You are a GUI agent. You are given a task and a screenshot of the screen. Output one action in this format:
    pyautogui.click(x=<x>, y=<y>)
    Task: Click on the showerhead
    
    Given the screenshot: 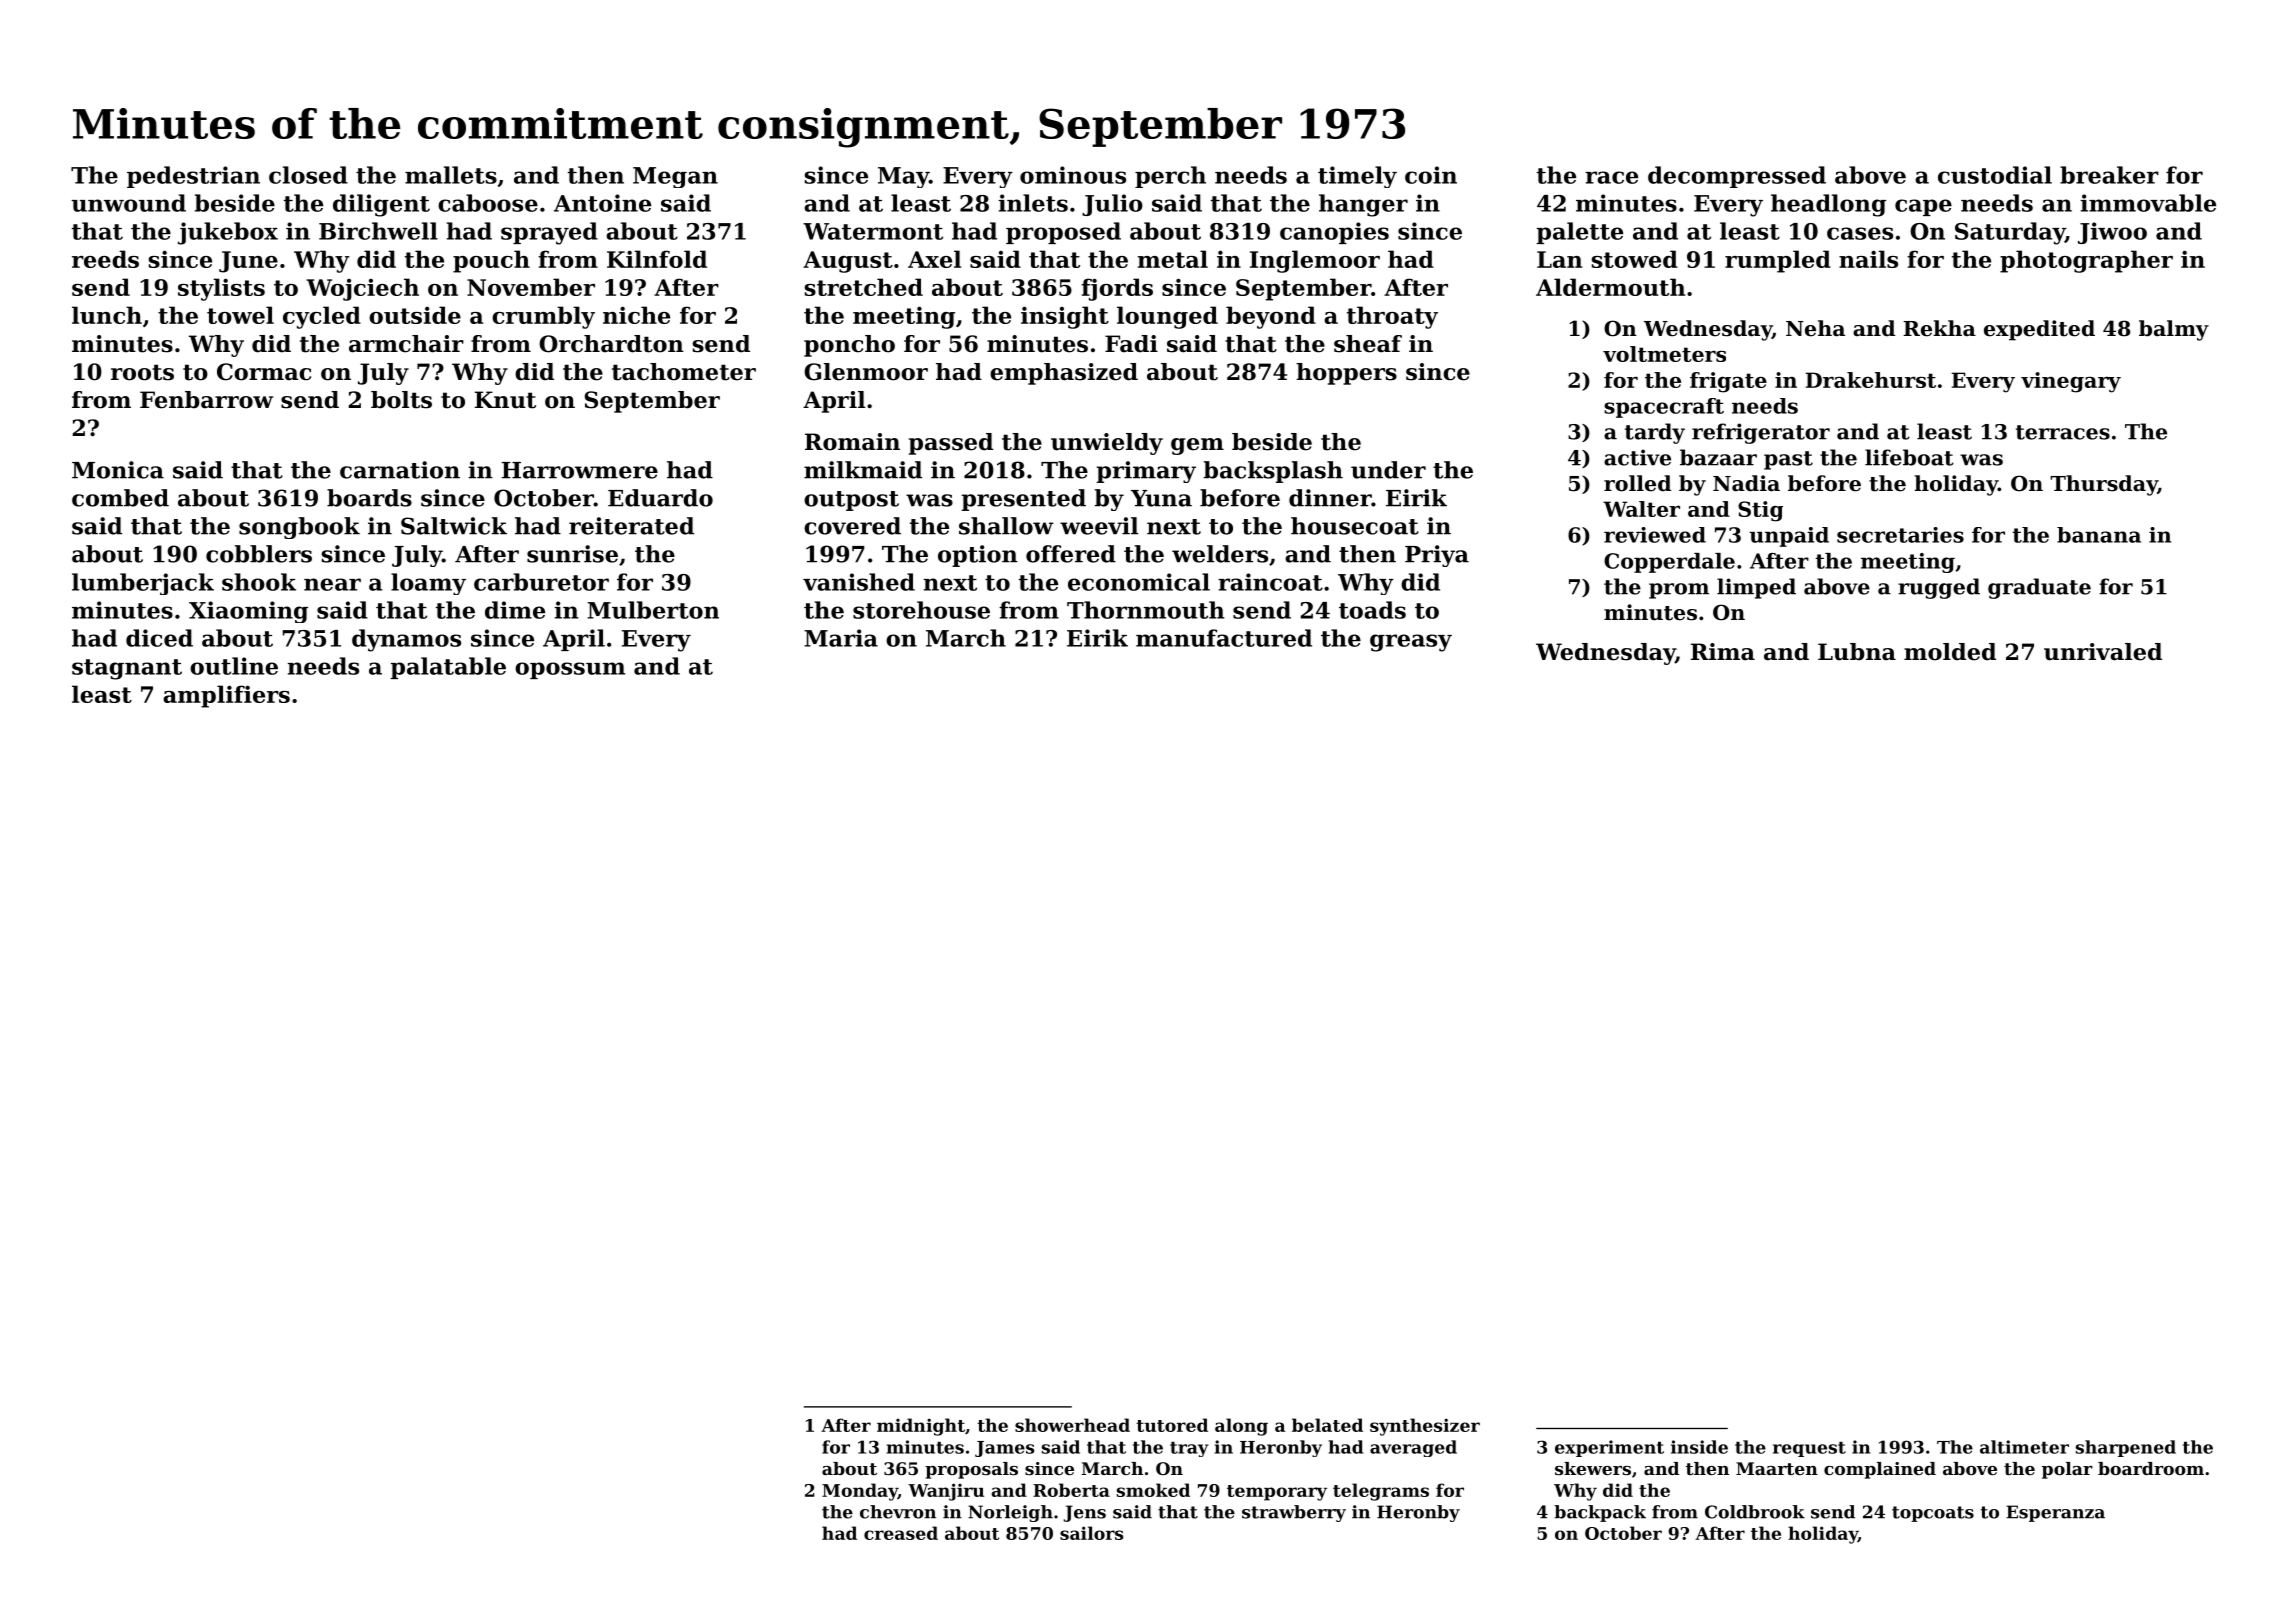 What is the action you would take?
    pyautogui.click(x=1072, y=1425)
